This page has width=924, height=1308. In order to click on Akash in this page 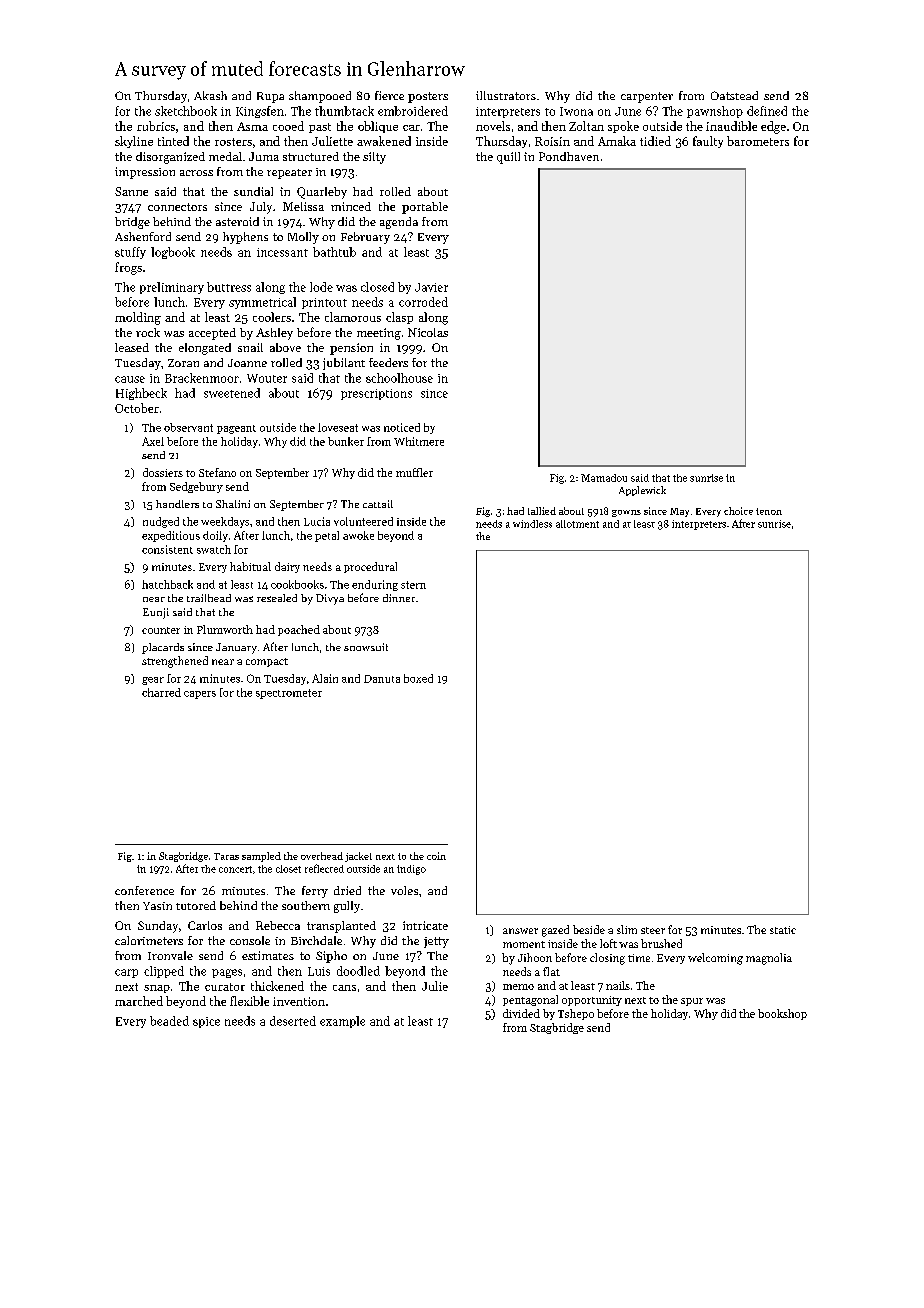, I will do `click(210, 95)`.
